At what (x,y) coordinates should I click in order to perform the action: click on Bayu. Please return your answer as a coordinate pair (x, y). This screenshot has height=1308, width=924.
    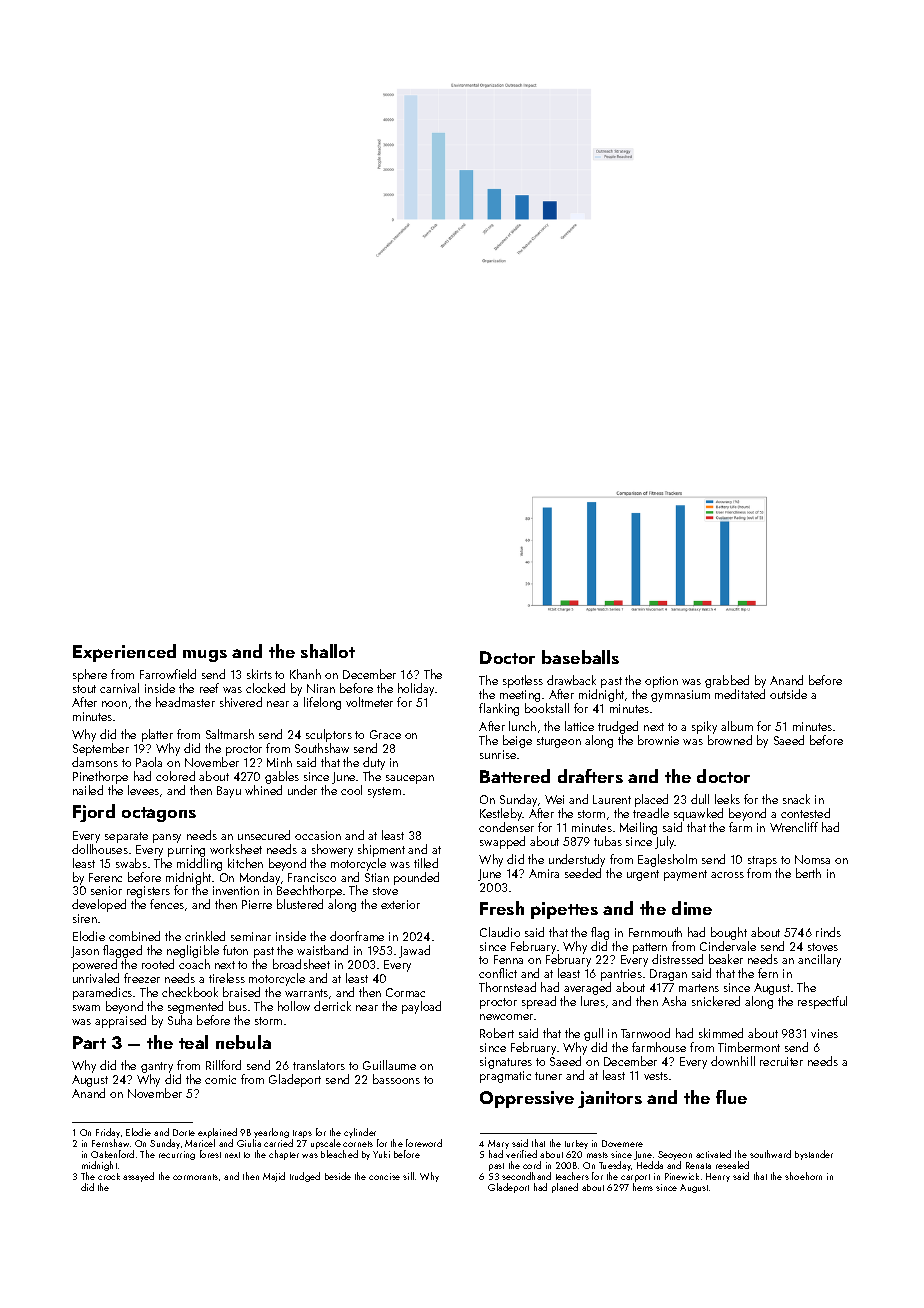
    Looking at the image, I should click on (229, 792).
